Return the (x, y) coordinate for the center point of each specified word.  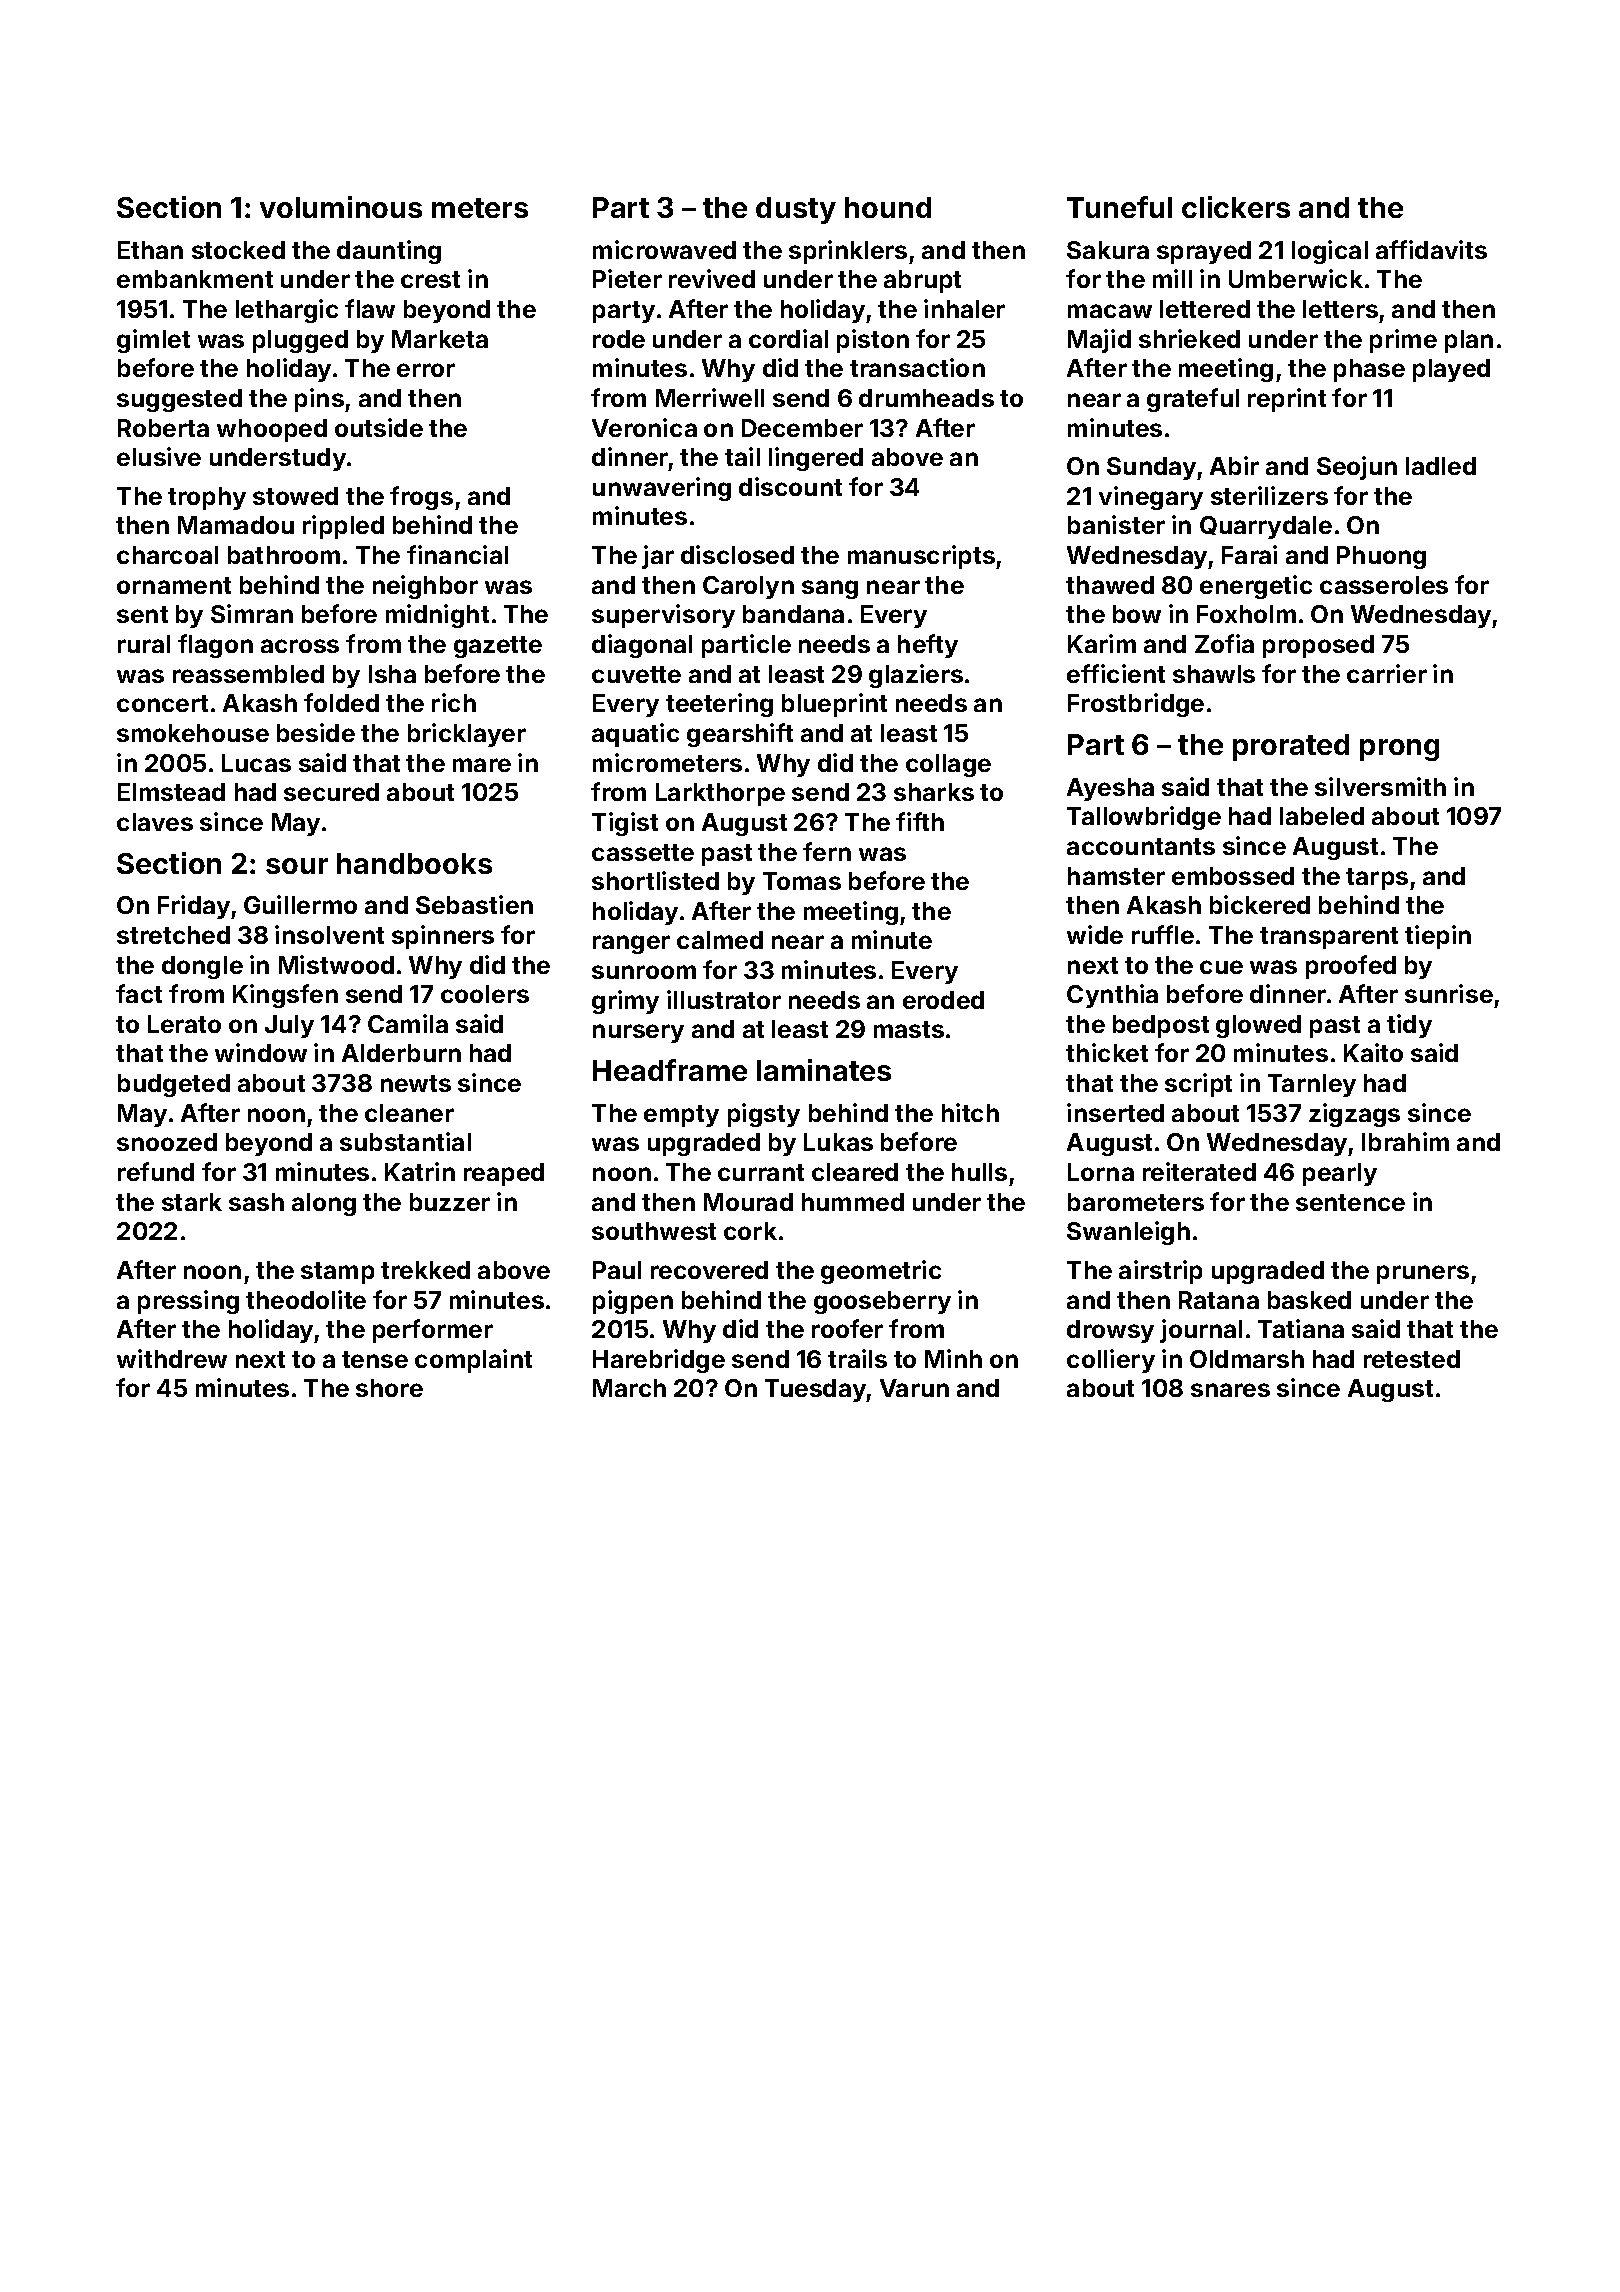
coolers (485, 994)
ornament (174, 585)
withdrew (172, 1358)
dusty (796, 210)
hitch (970, 1112)
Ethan (150, 250)
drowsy (1110, 1331)
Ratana (1219, 1300)
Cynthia (1112, 996)
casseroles (1384, 585)
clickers (1236, 207)
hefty (928, 646)
